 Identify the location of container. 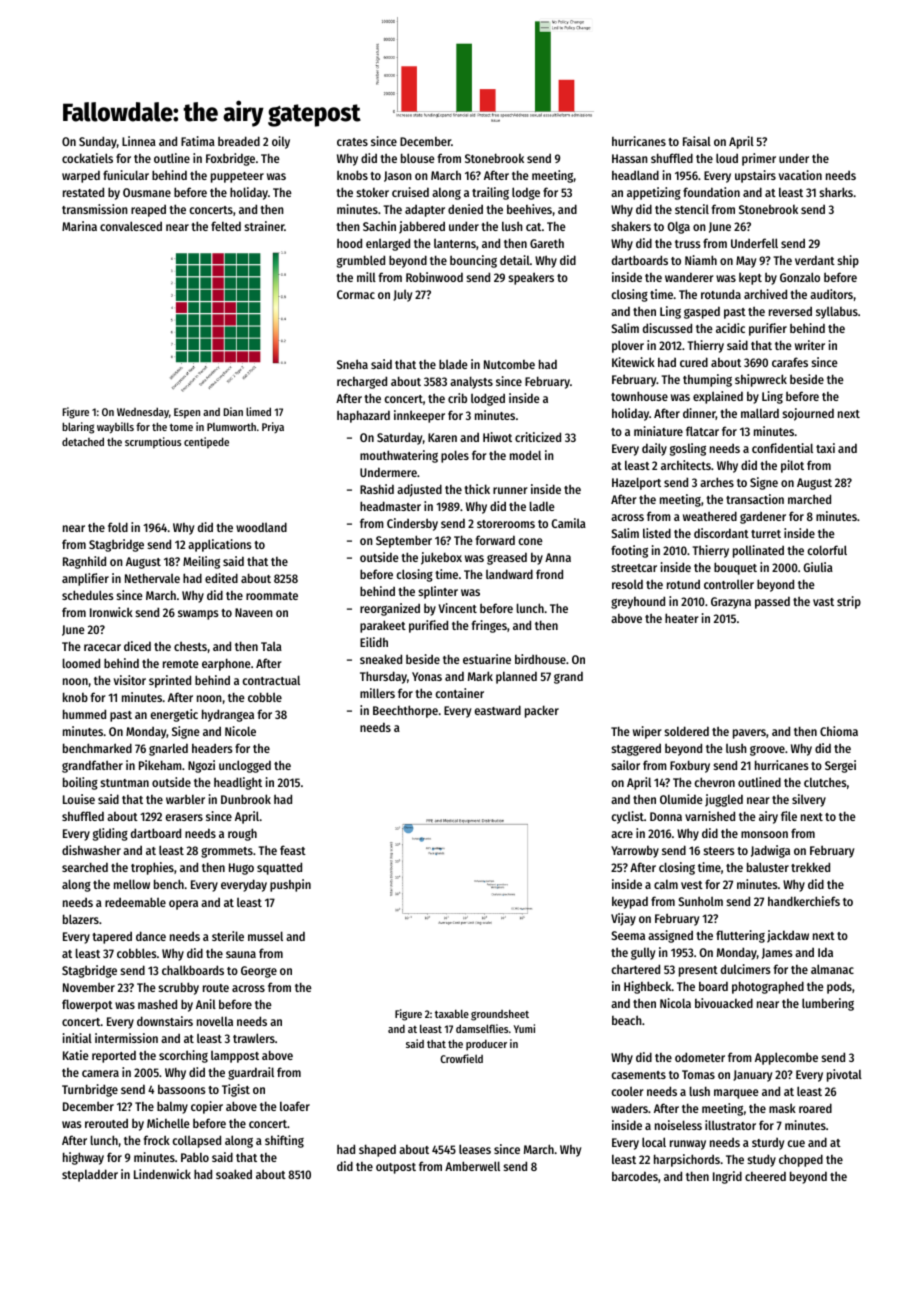
(459, 693).
